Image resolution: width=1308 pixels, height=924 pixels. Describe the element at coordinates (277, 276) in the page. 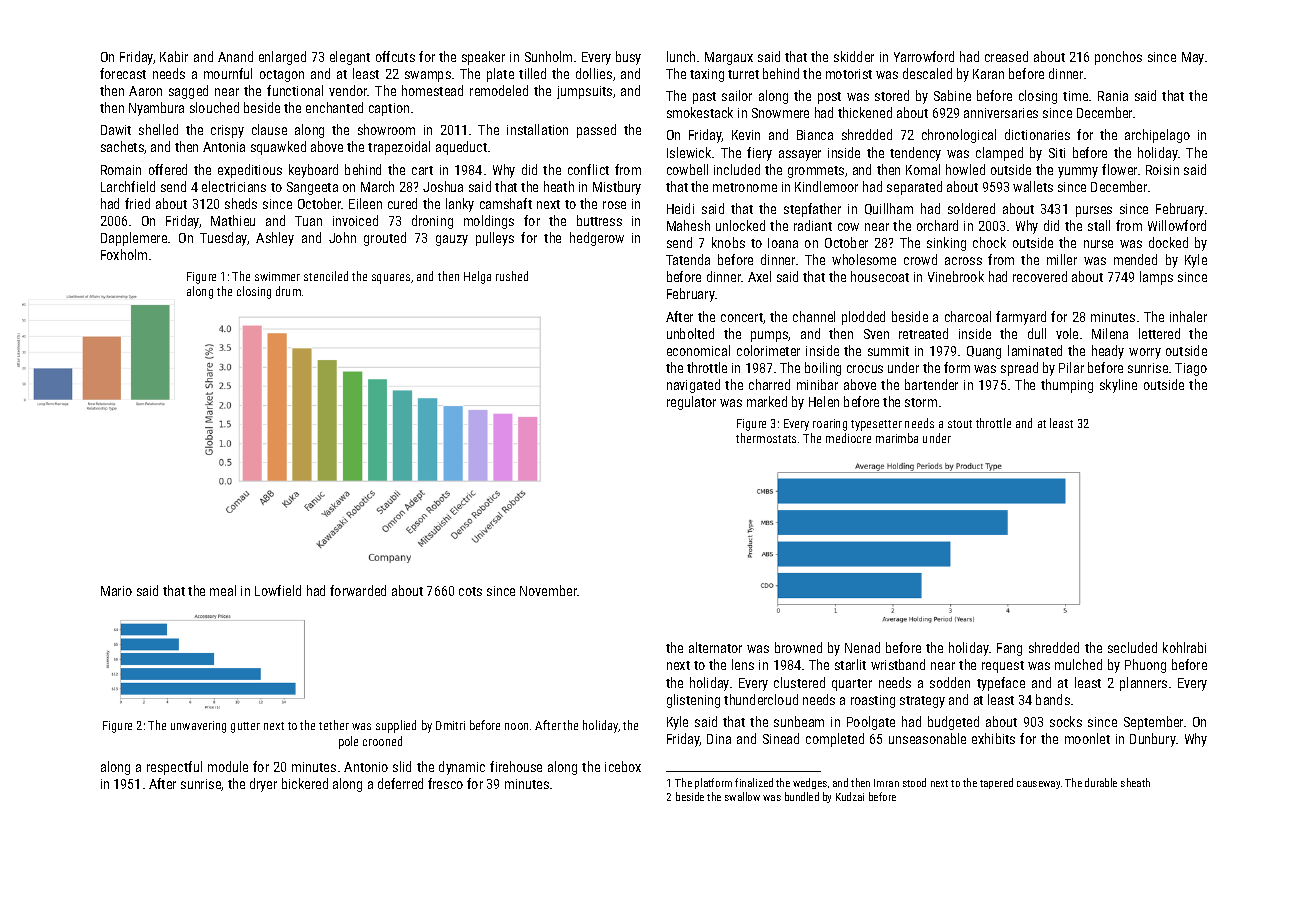

I see `swimmer` at that location.
